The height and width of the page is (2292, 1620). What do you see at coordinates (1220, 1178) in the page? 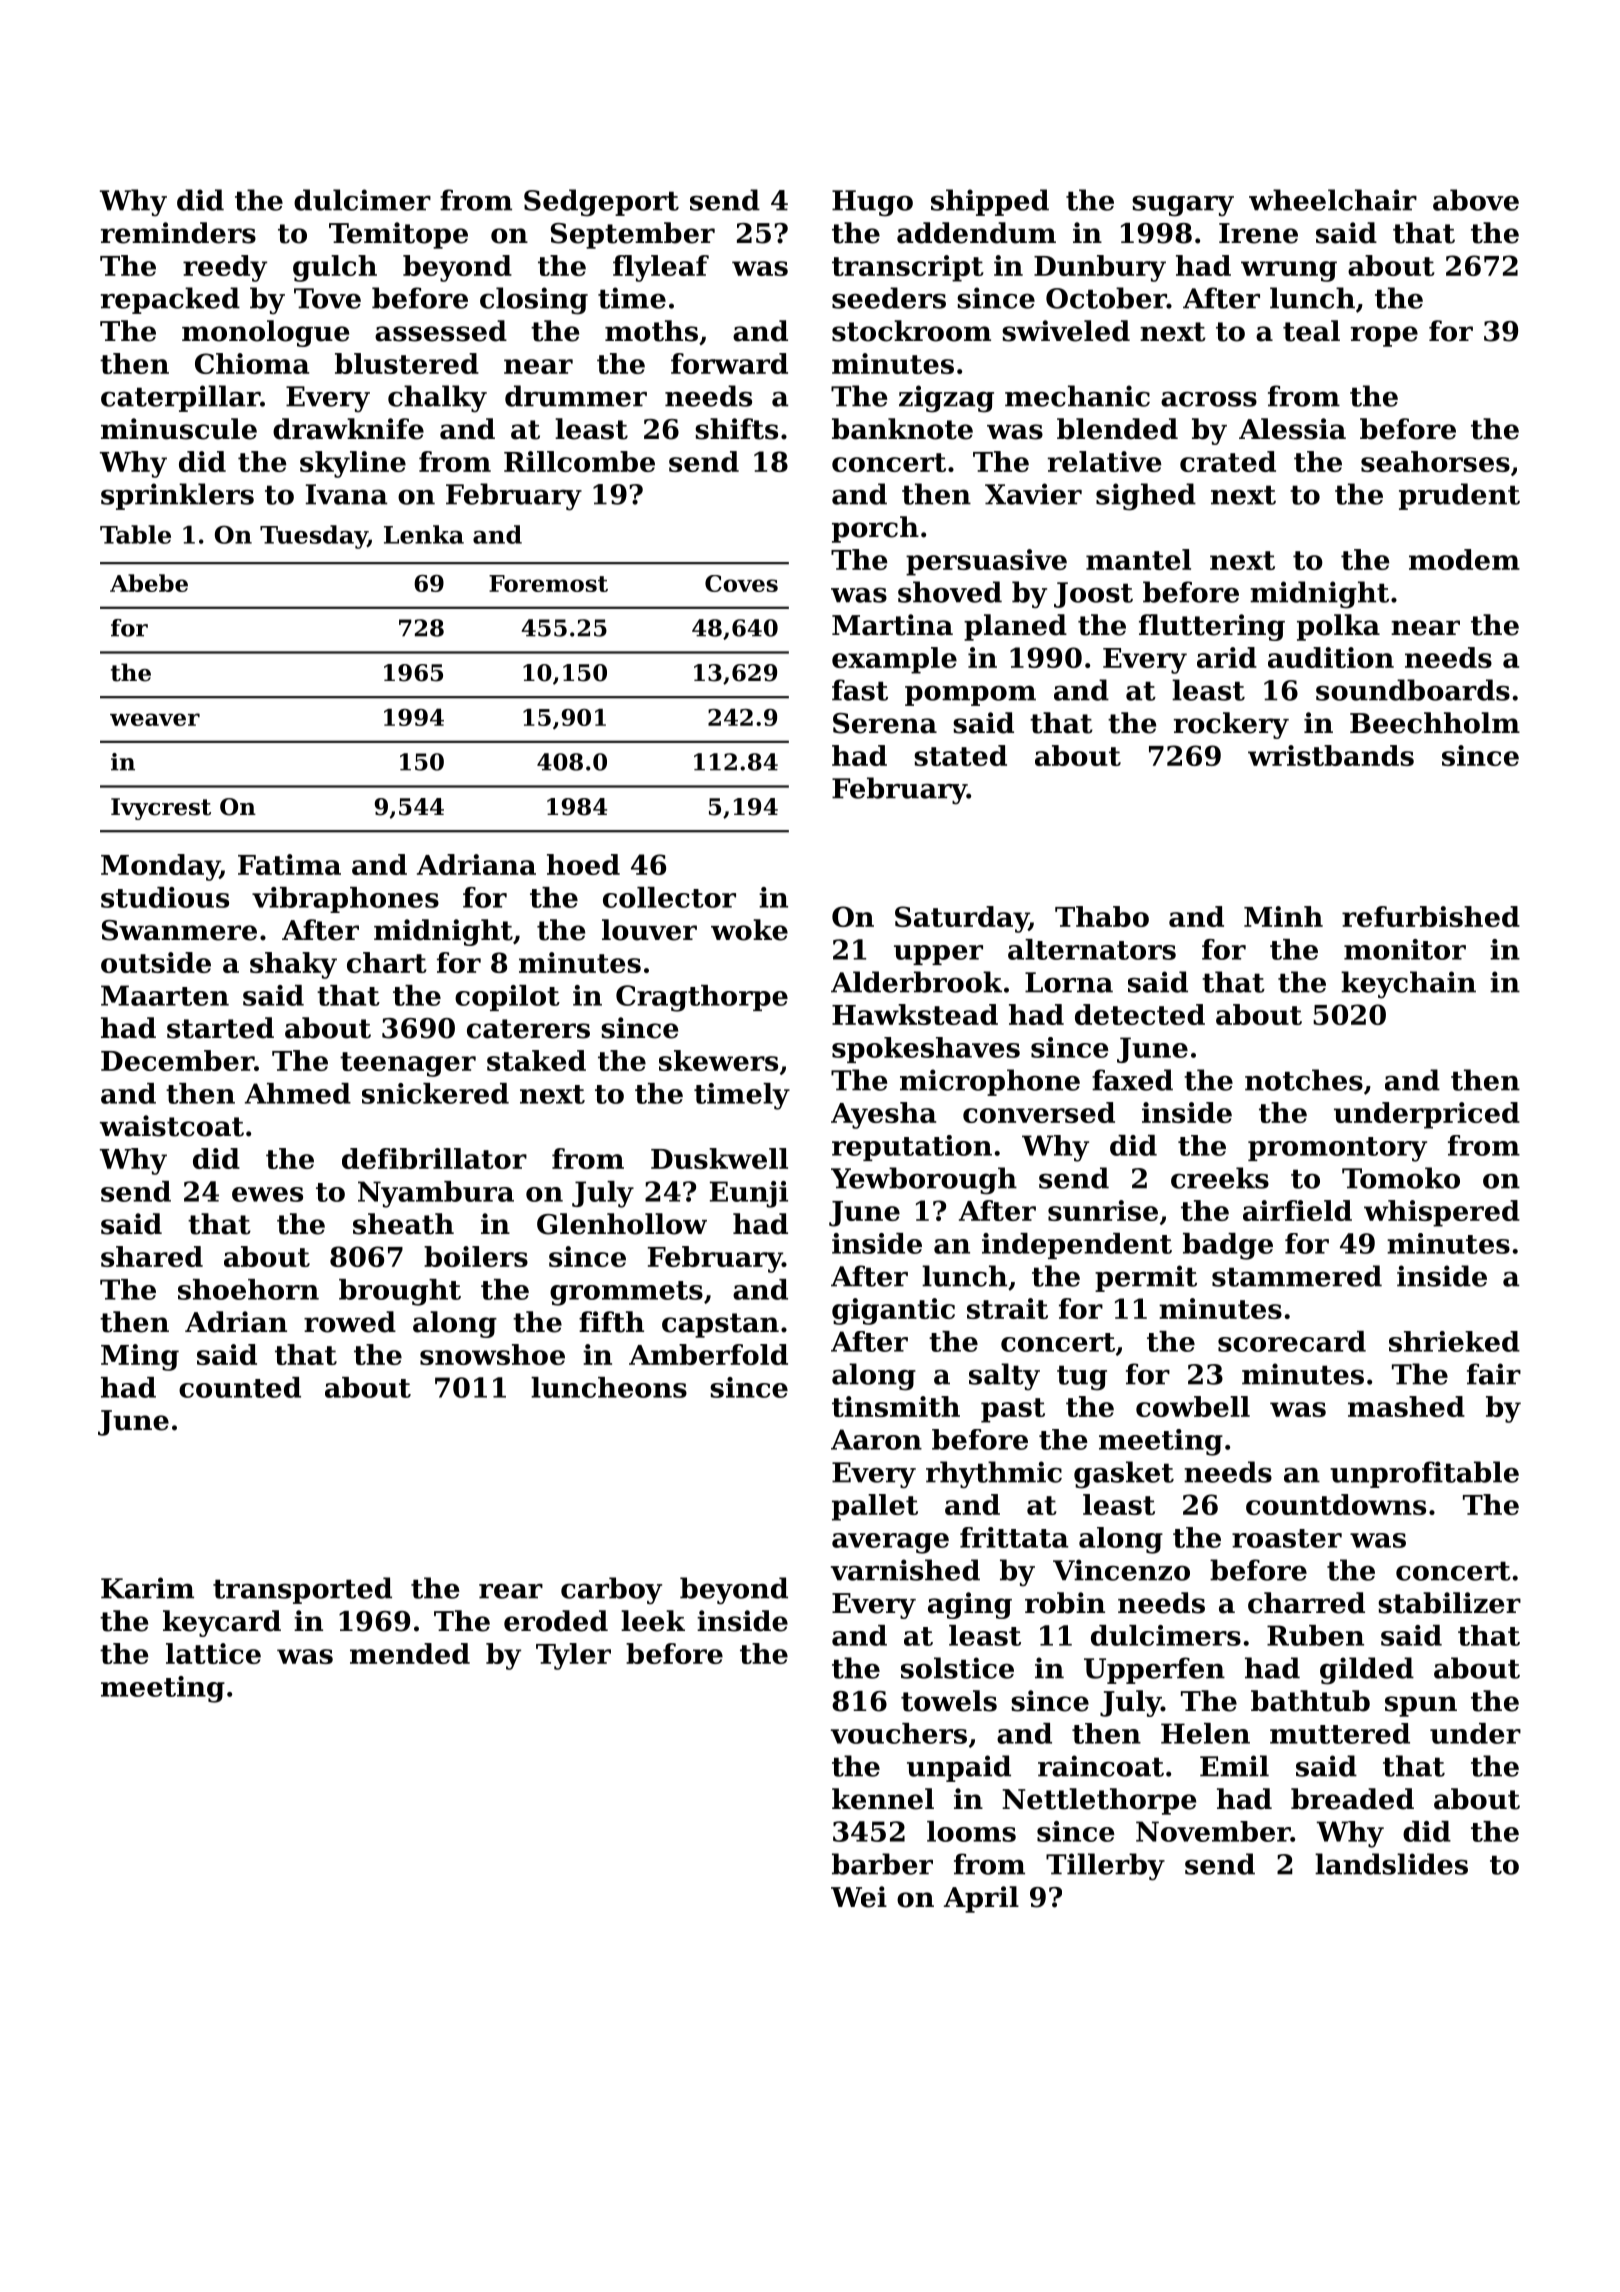
I see `creeks` at bounding box center [1220, 1178].
